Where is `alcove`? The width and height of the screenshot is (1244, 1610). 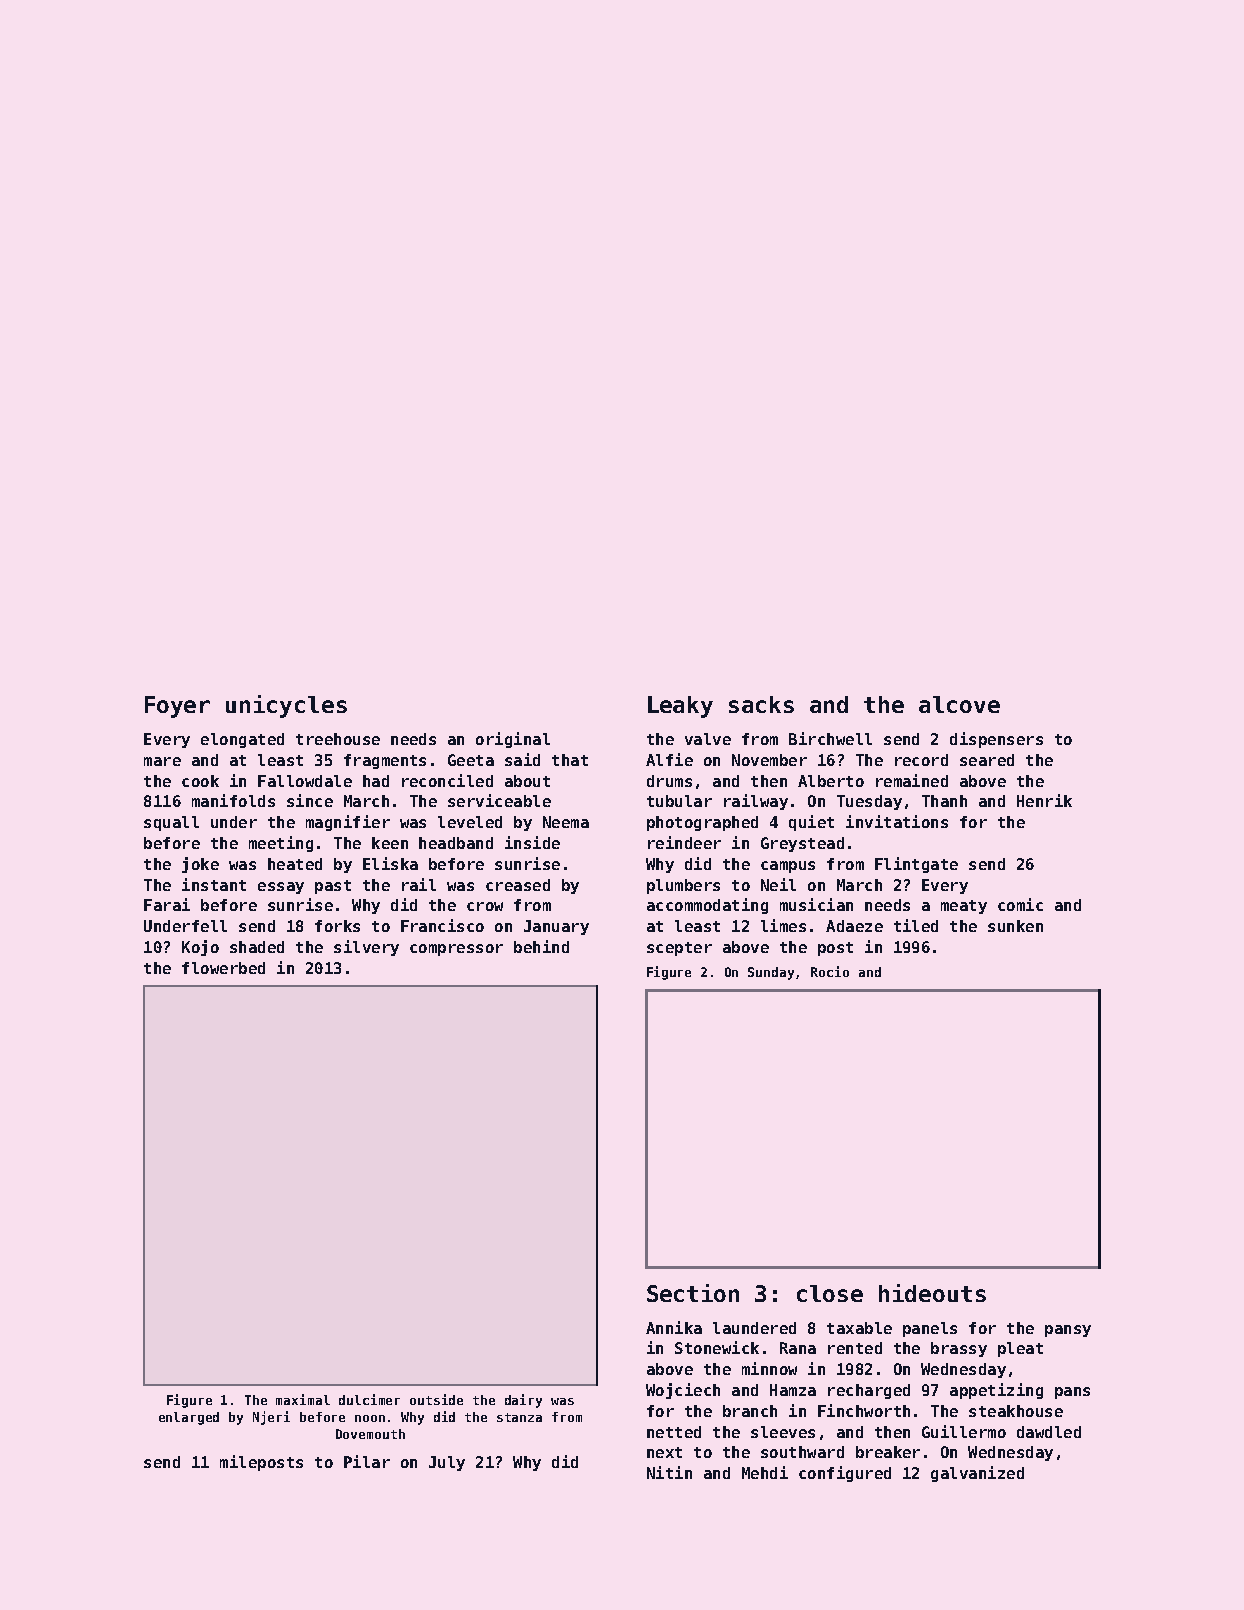
alcove is located at coordinates (959, 704).
